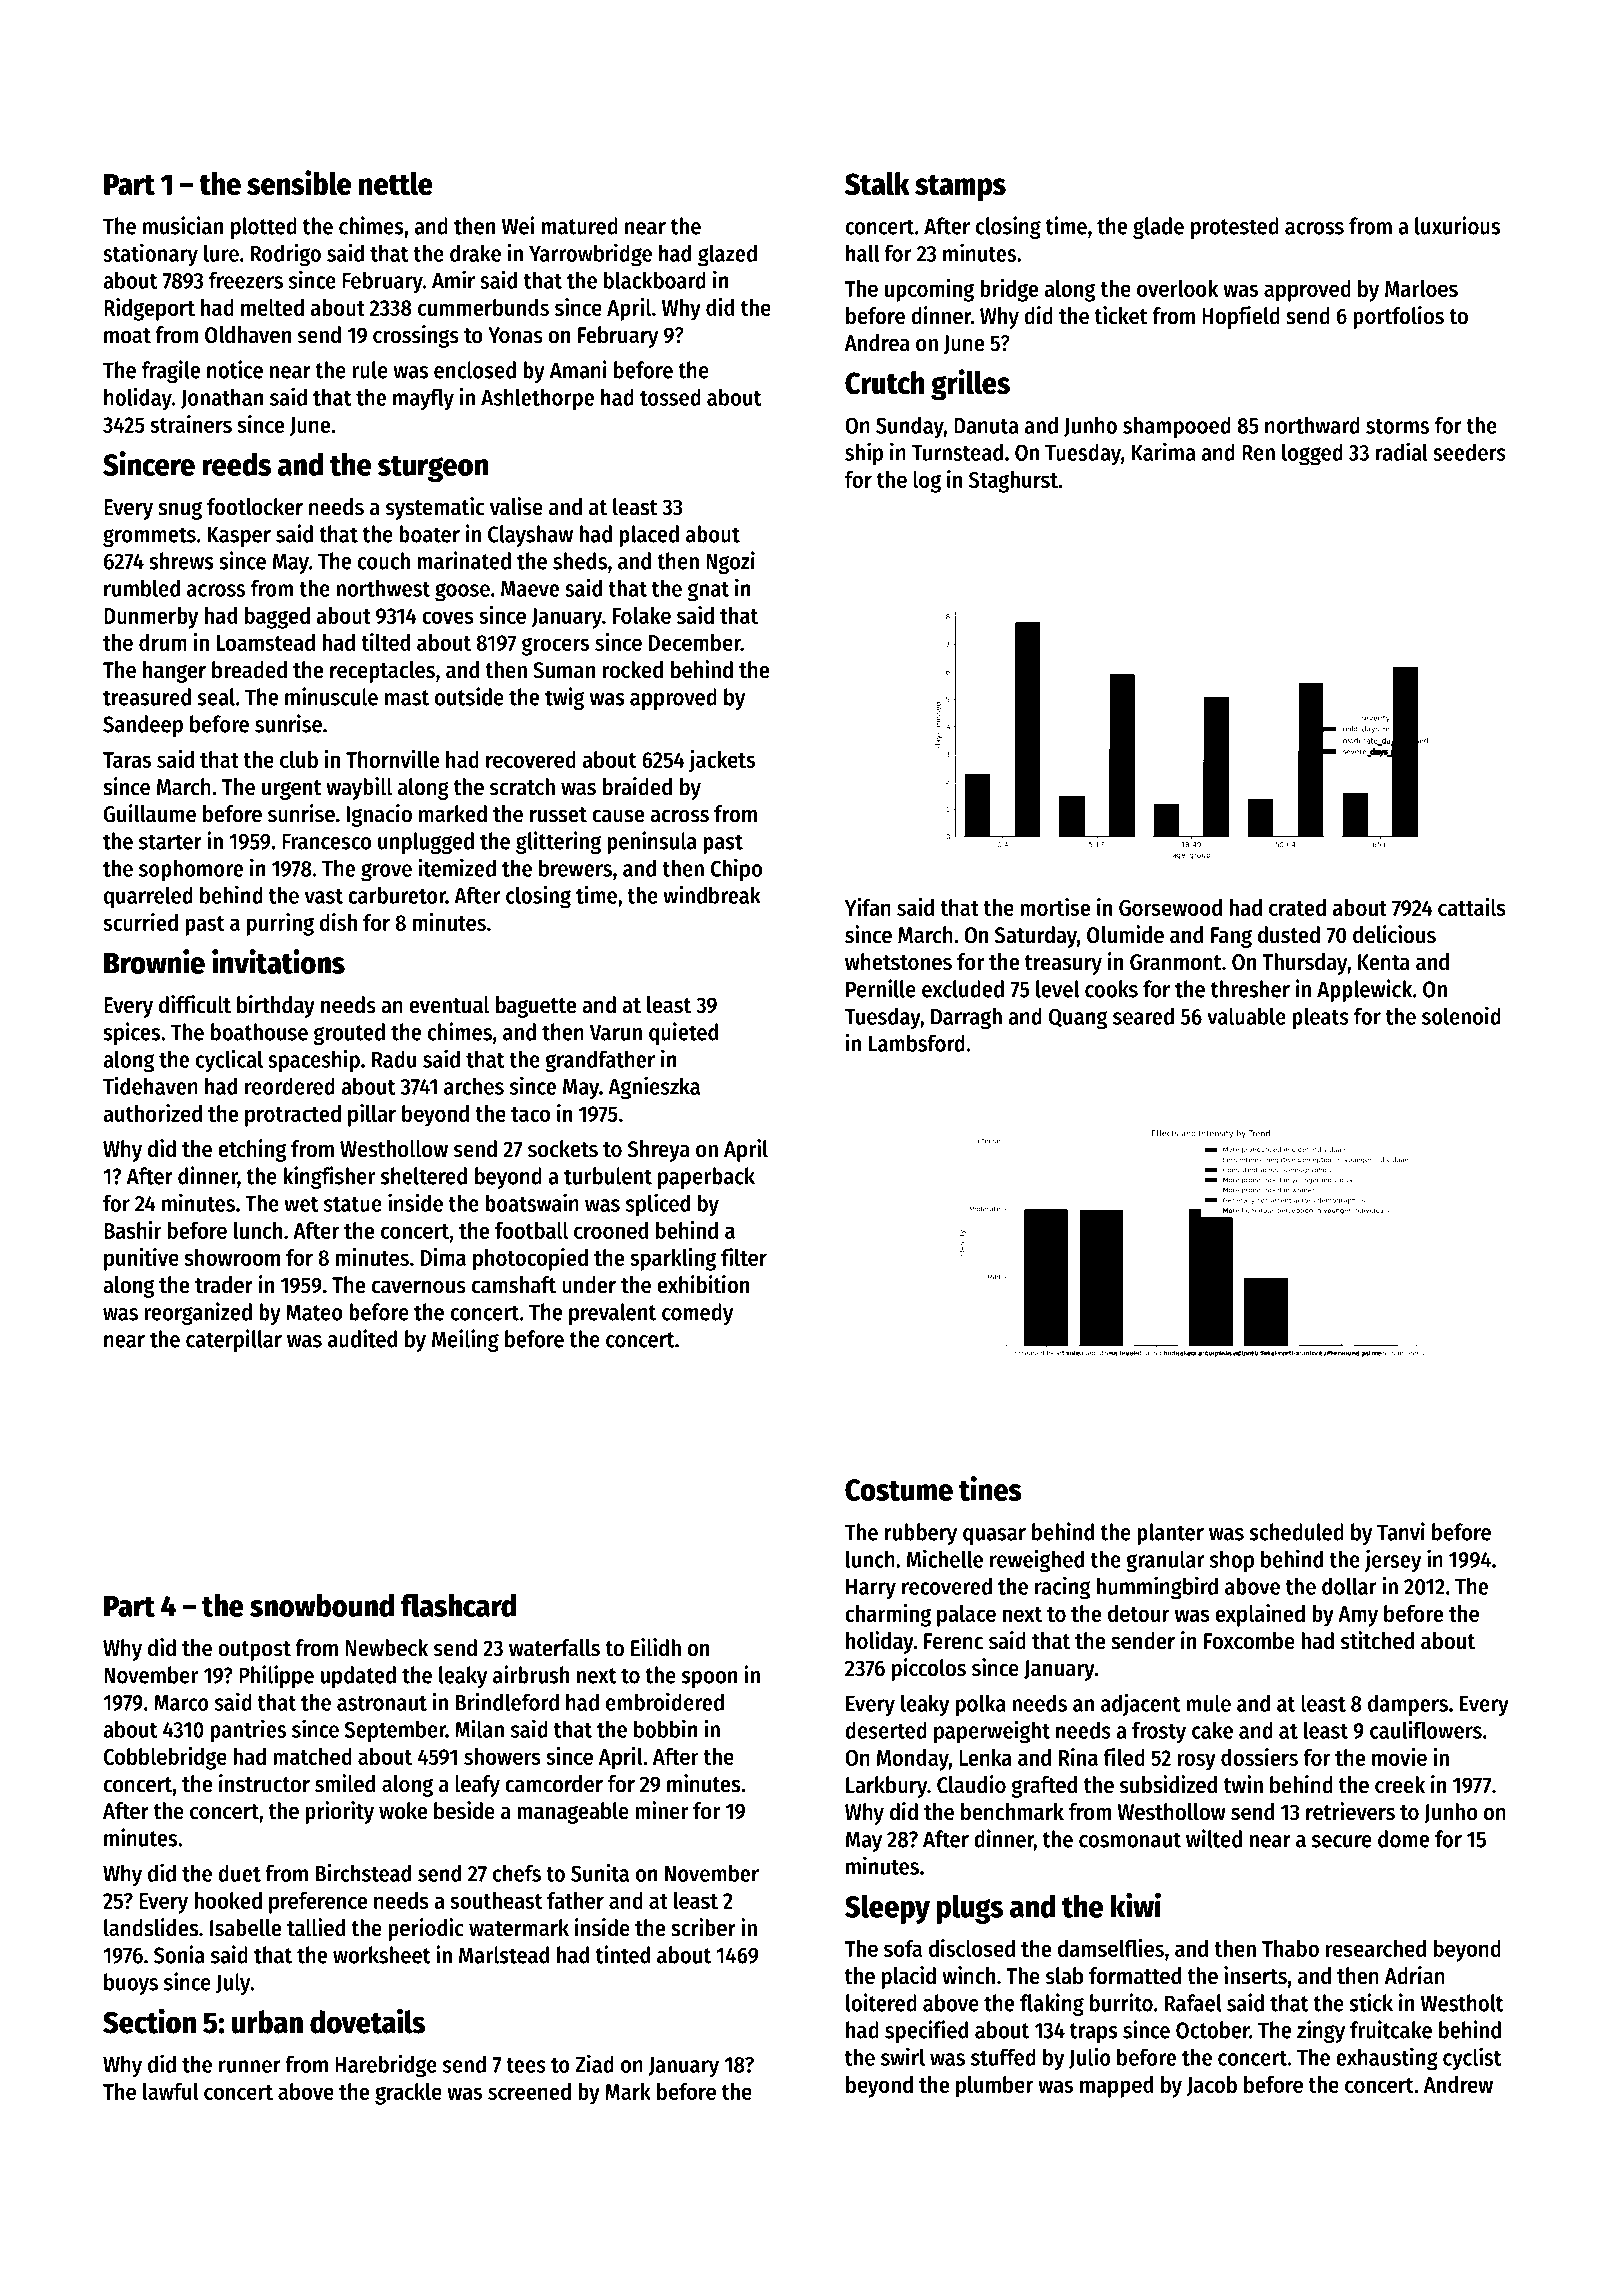 This screenshot has height=2292, width=1620. What do you see at coordinates (1469, 452) in the screenshot?
I see `seeders` at bounding box center [1469, 452].
